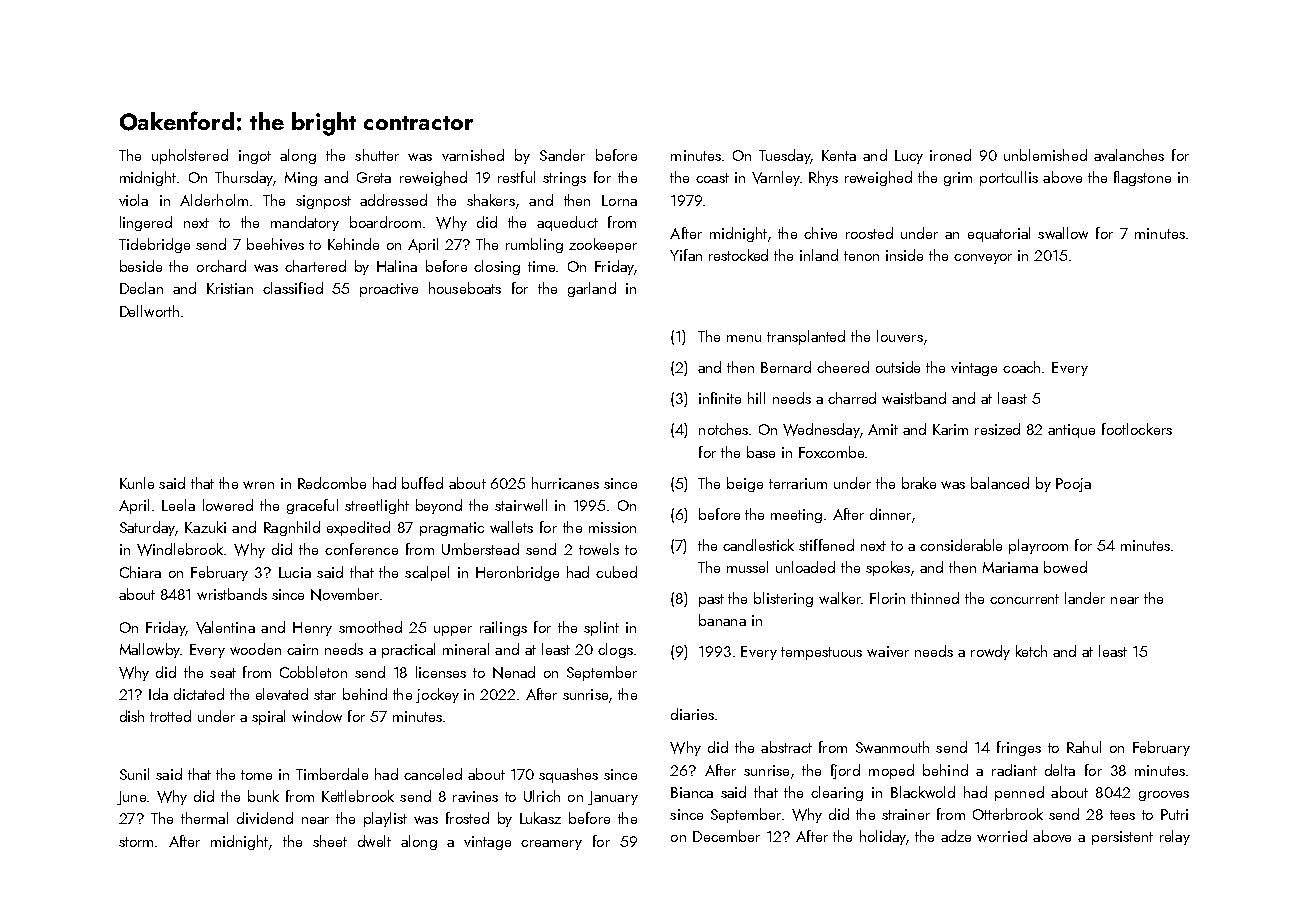  I want to click on storm, so click(136, 842).
